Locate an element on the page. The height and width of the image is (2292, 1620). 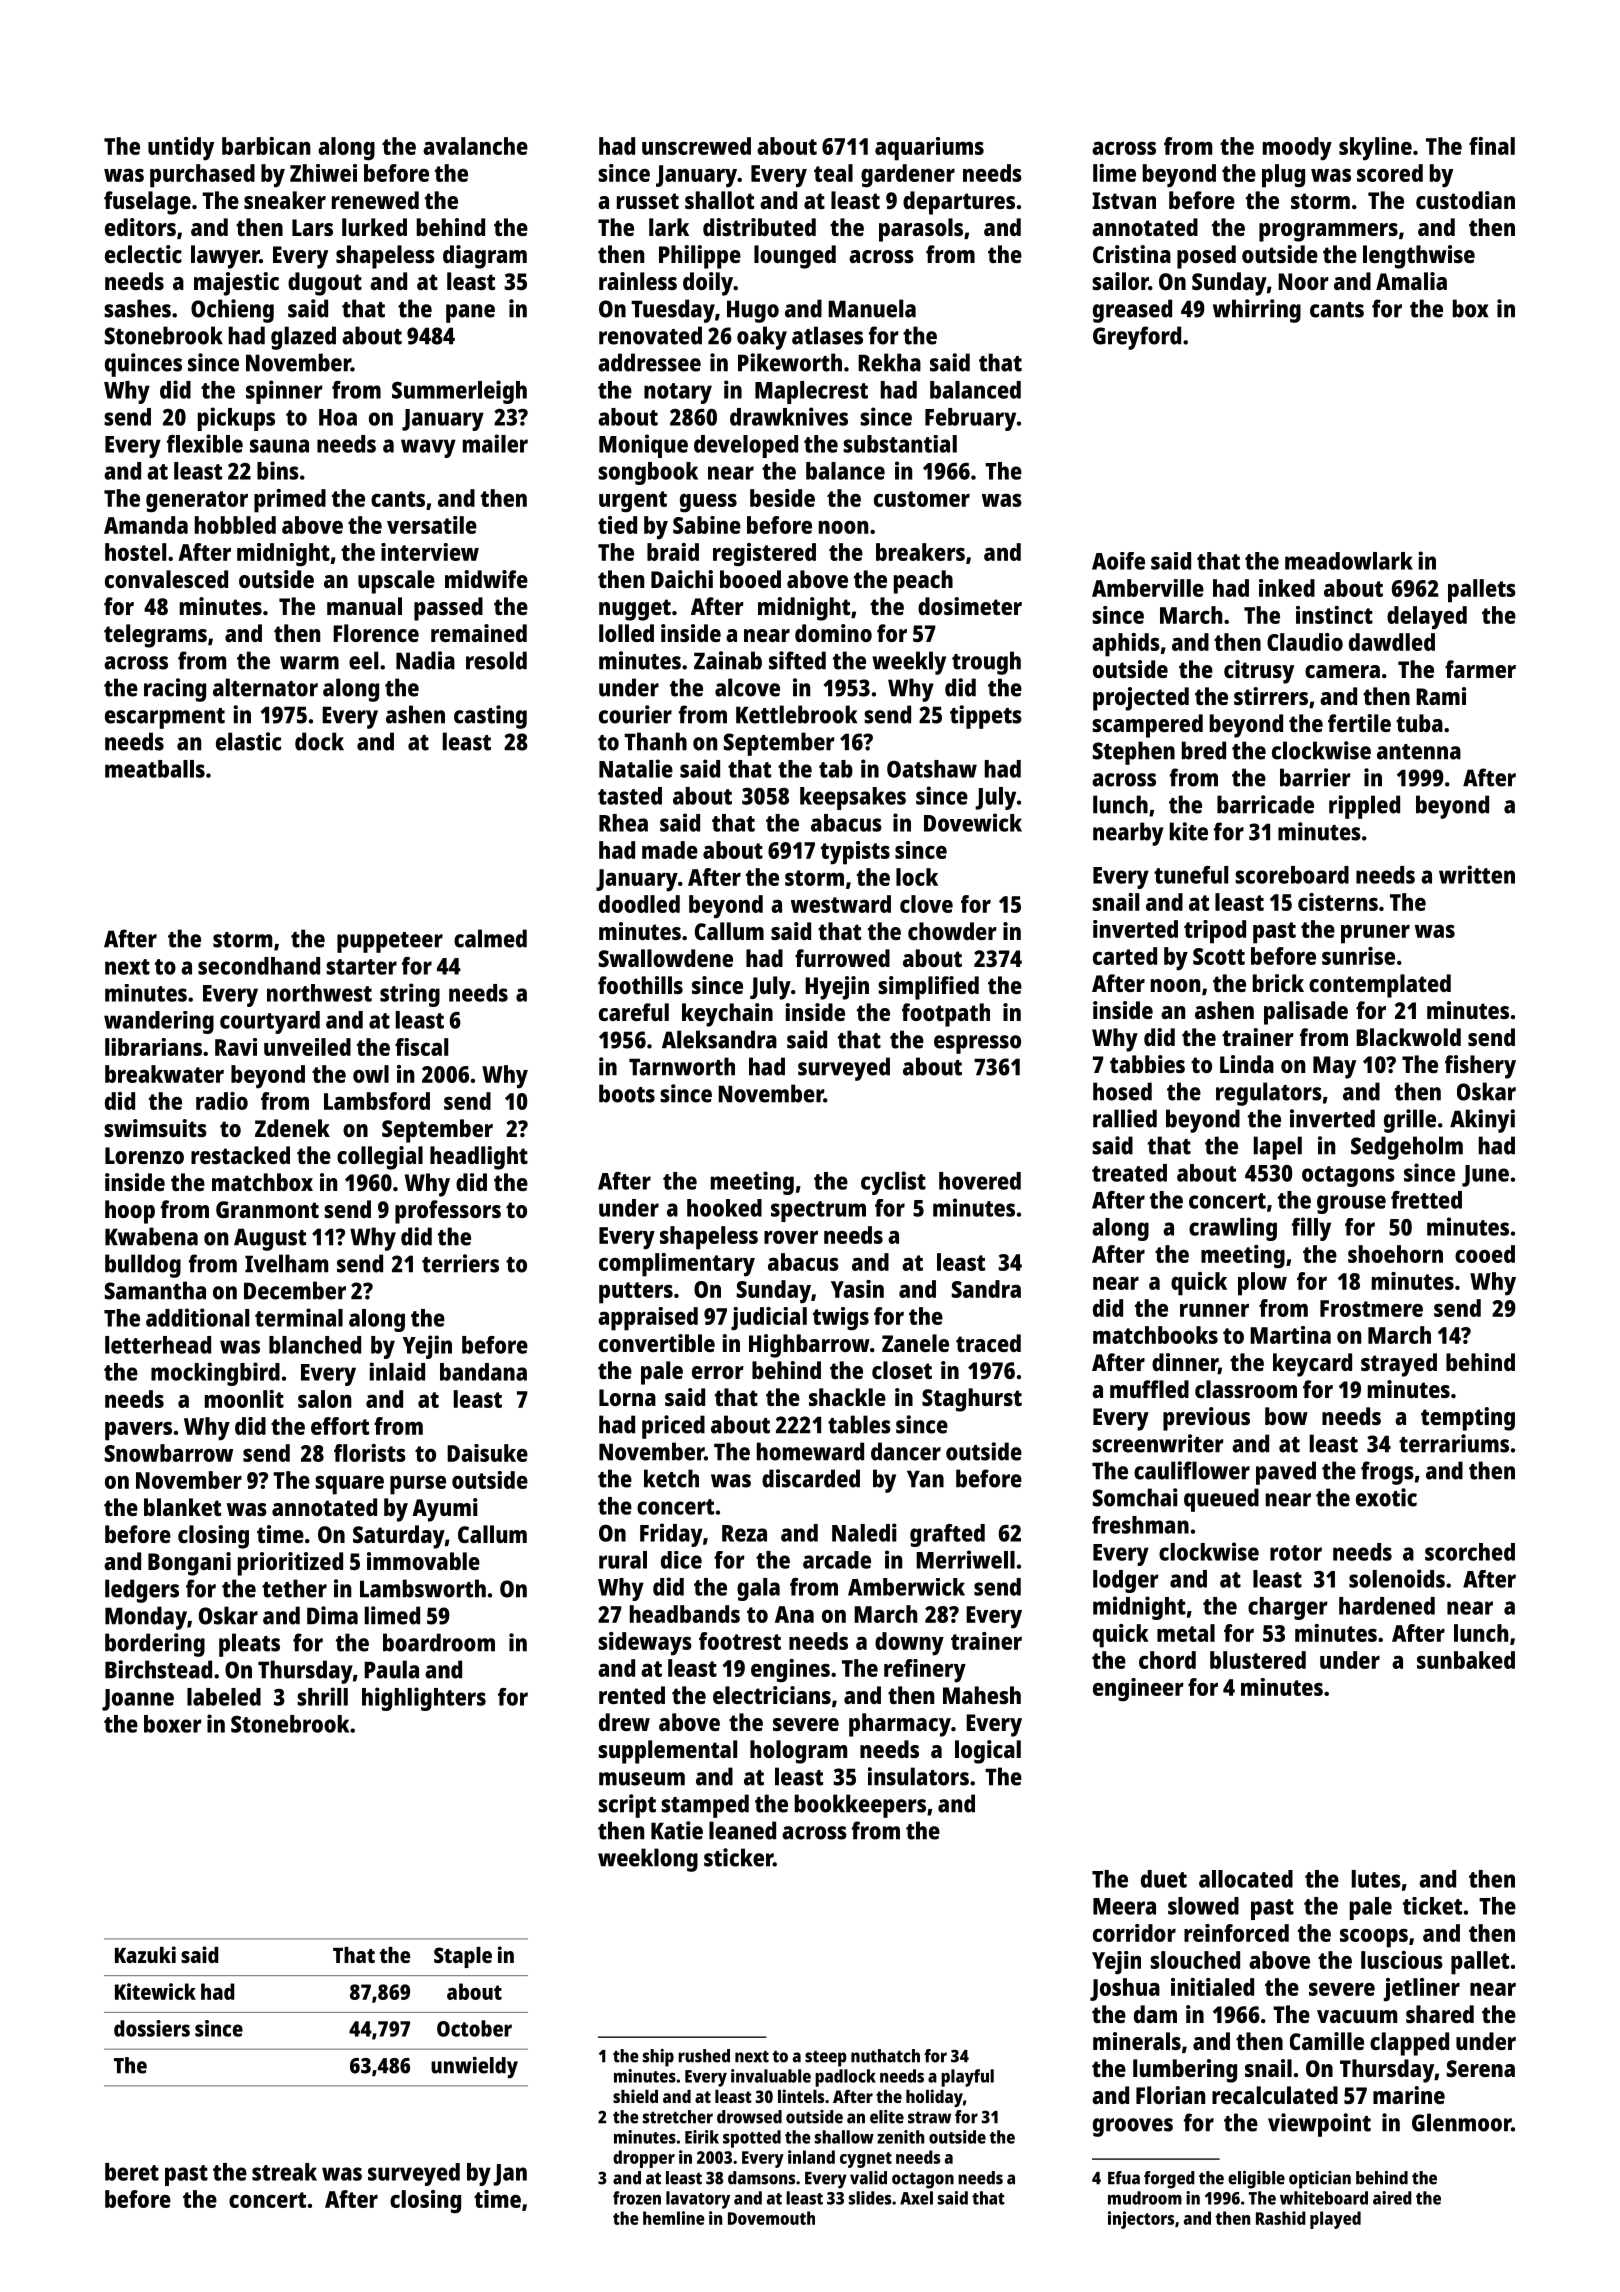
Granmont is located at coordinates (267, 1209).
